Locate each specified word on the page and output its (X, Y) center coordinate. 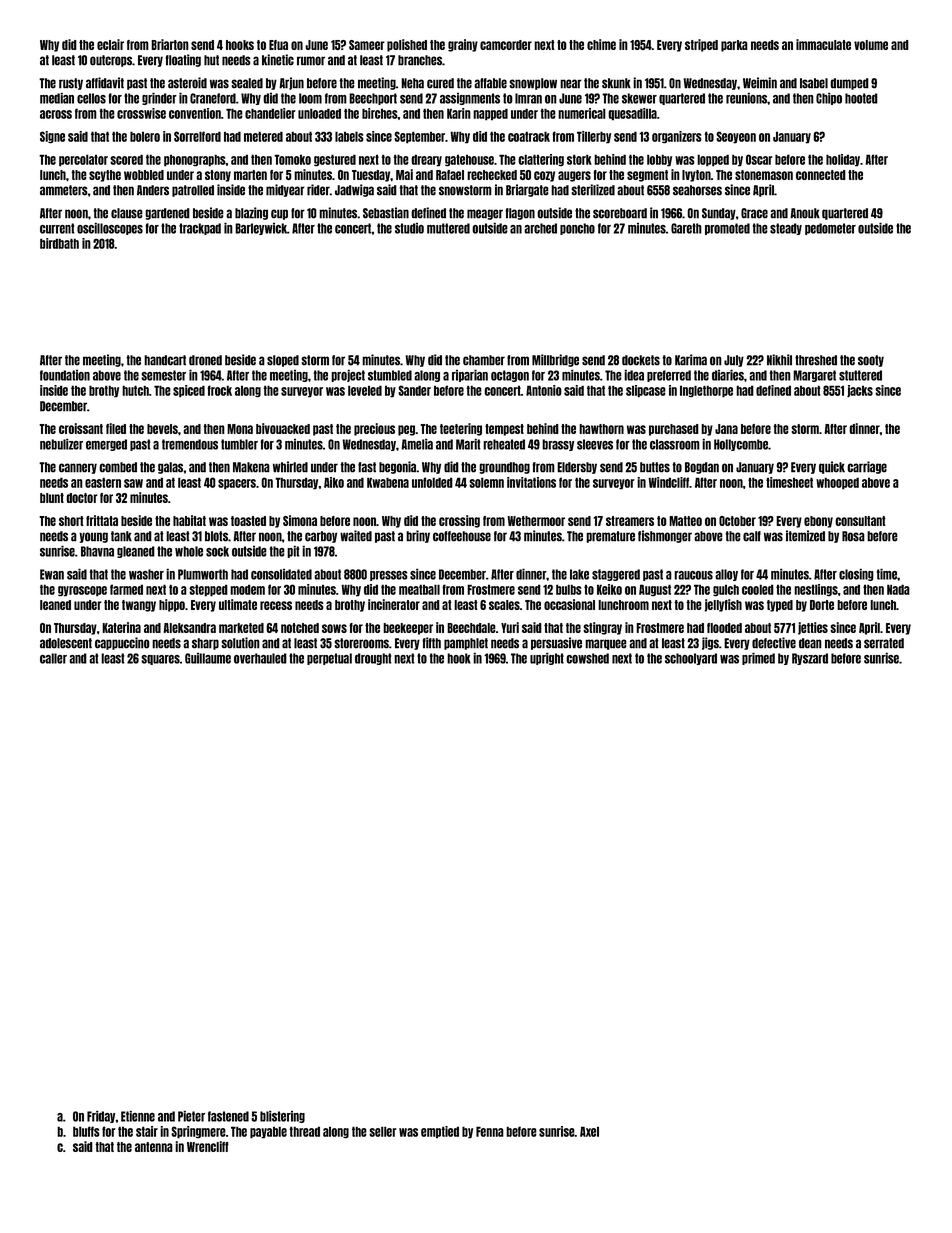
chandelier (270, 113)
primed (758, 659)
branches (420, 60)
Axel (589, 1131)
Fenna (490, 1131)
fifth (431, 643)
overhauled (260, 658)
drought (373, 659)
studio (409, 228)
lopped (713, 160)
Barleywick (261, 229)
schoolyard (691, 659)
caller (53, 658)
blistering (282, 1117)
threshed (816, 360)
